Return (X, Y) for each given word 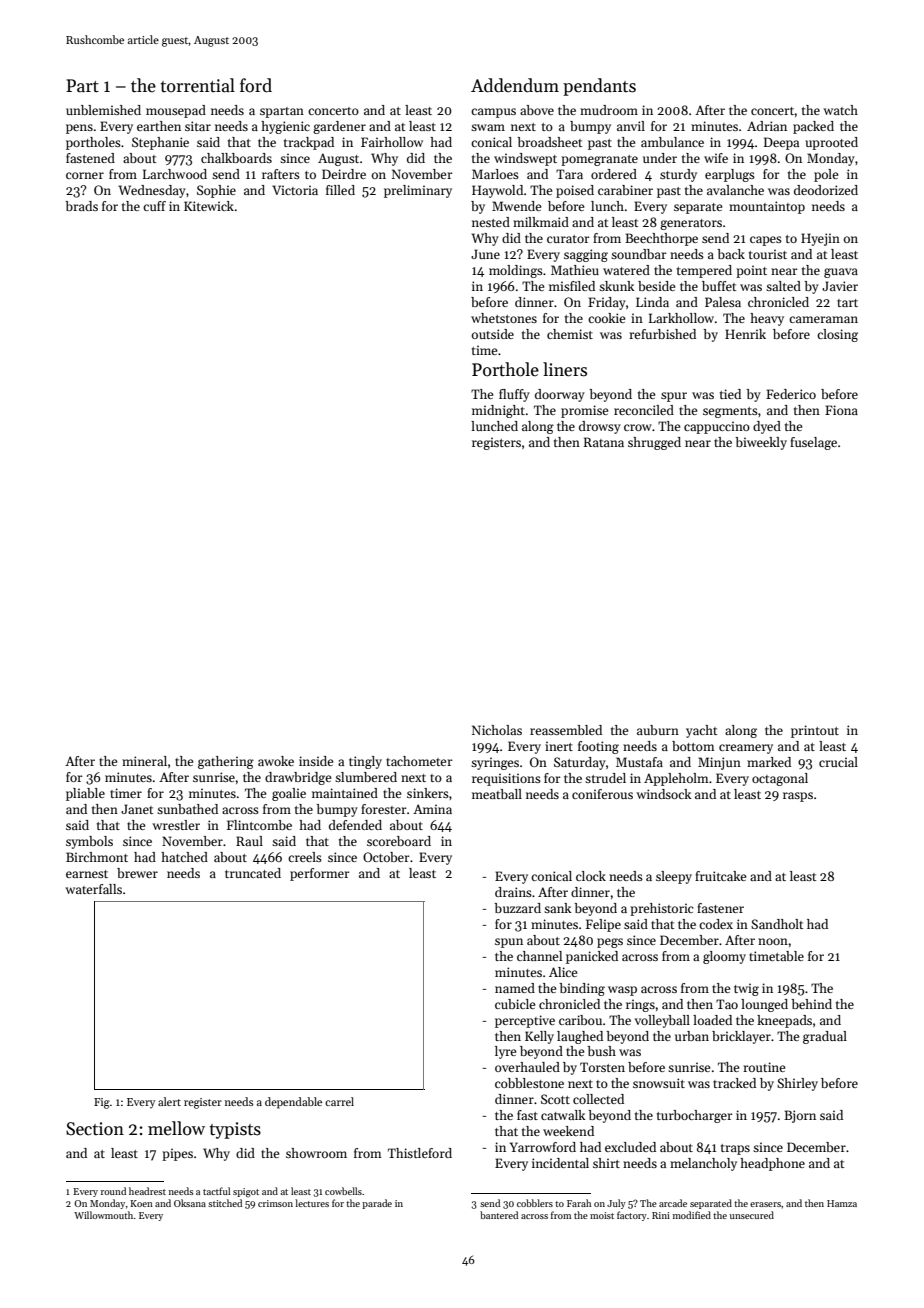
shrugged (654, 443)
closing (837, 335)
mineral (144, 761)
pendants (599, 87)
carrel (339, 1101)
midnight (498, 411)
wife (716, 158)
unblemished (103, 110)
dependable (293, 1103)
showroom (316, 1153)
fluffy (514, 395)
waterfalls (93, 889)
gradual (825, 1037)
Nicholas (497, 730)
